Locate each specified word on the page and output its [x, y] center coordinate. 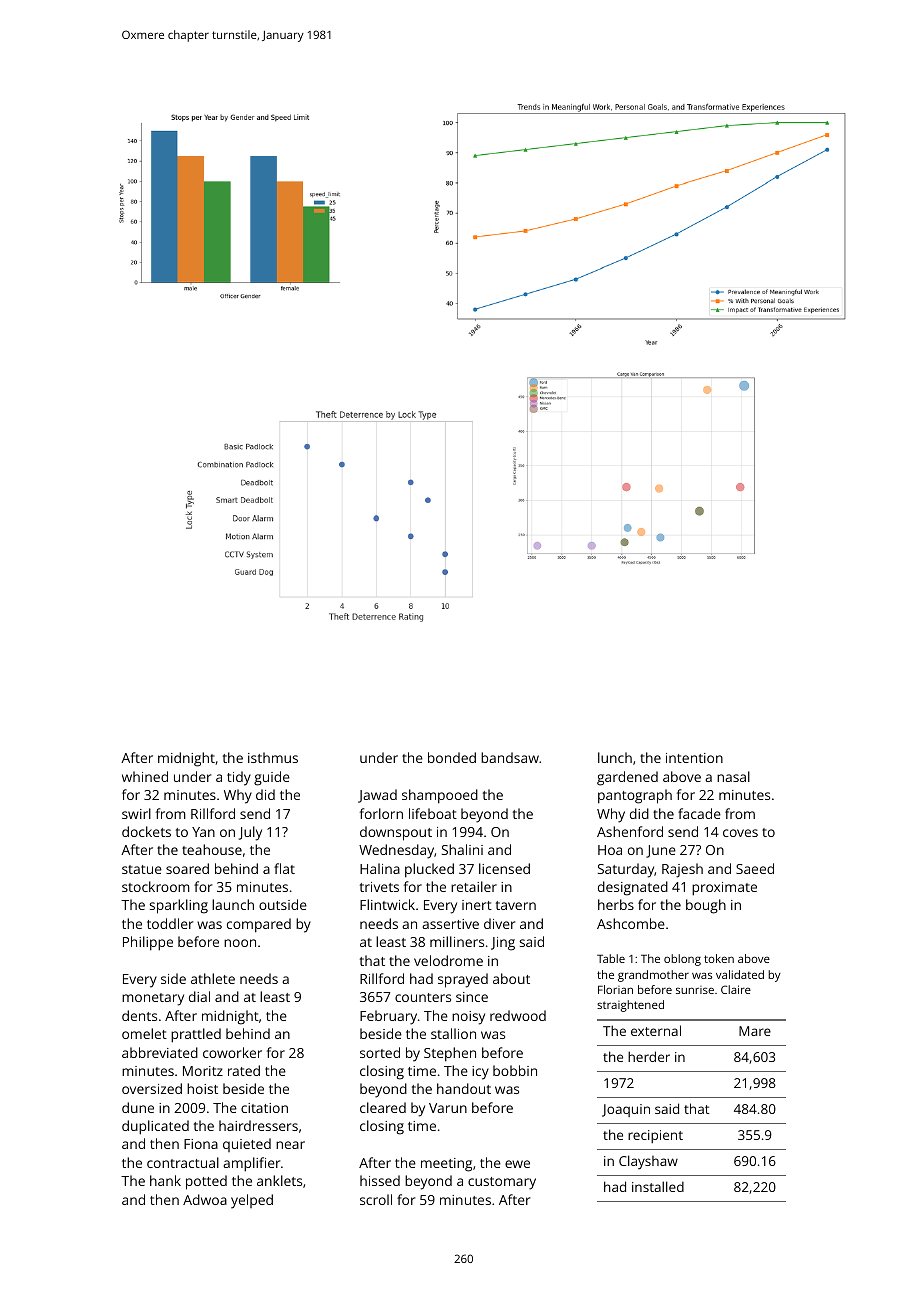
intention [694, 758]
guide [272, 778]
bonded [452, 757]
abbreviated [160, 1052]
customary [502, 1183]
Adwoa [205, 1199]
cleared [383, 1107]
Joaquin [626, 1110]
